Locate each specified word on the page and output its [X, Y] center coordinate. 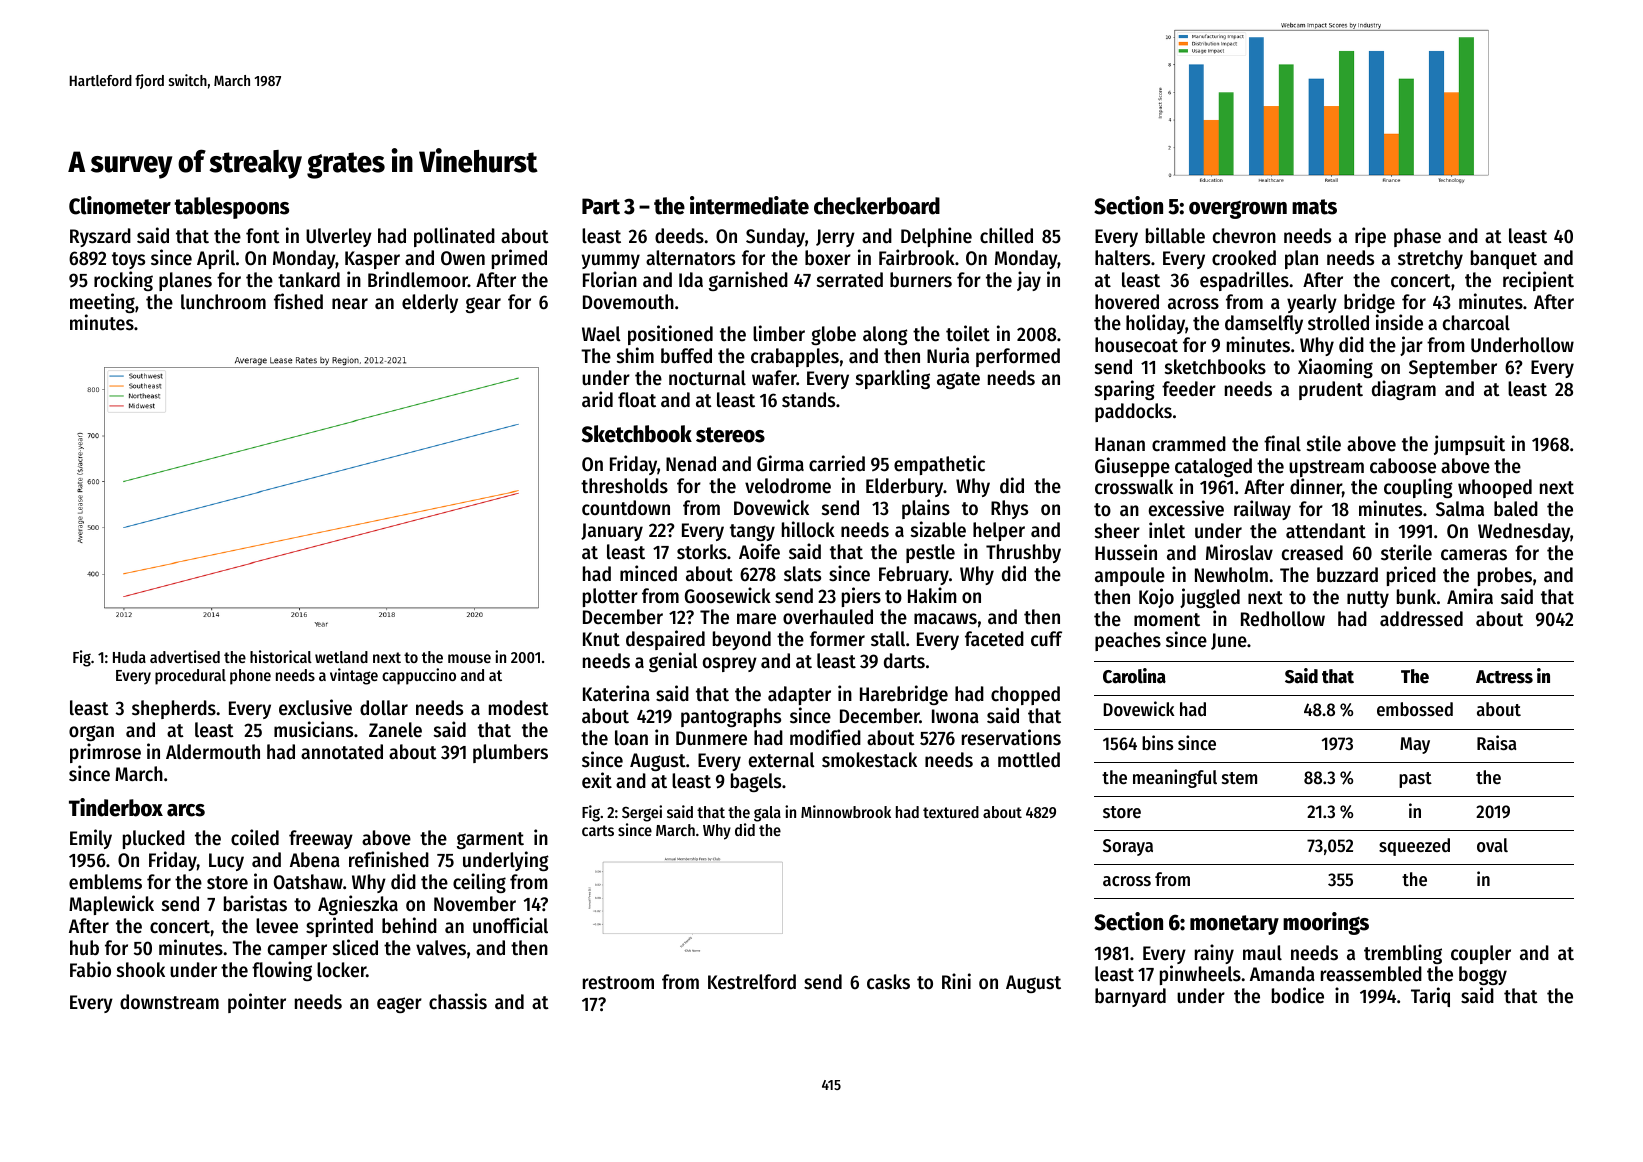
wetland [341, 657]
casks [888, 982]
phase [1417, 237]
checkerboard [877, 206]
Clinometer [120, 205]
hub [84, 948]
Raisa [1496, 742]
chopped [1025, 695]
